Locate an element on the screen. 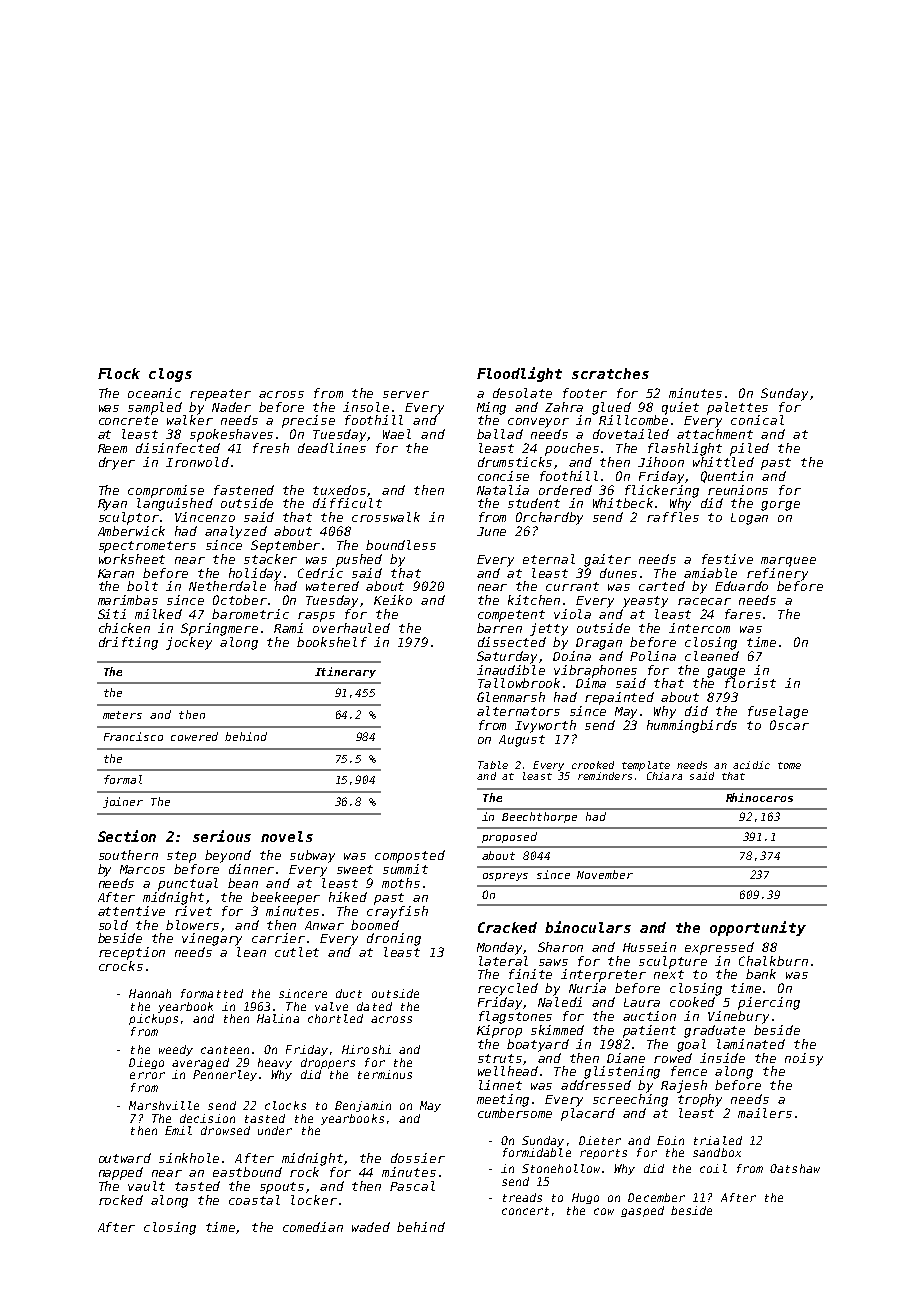 The height and width of the screenshot is (1308, 924). drumsticks is located at coordinates (515, 462).
